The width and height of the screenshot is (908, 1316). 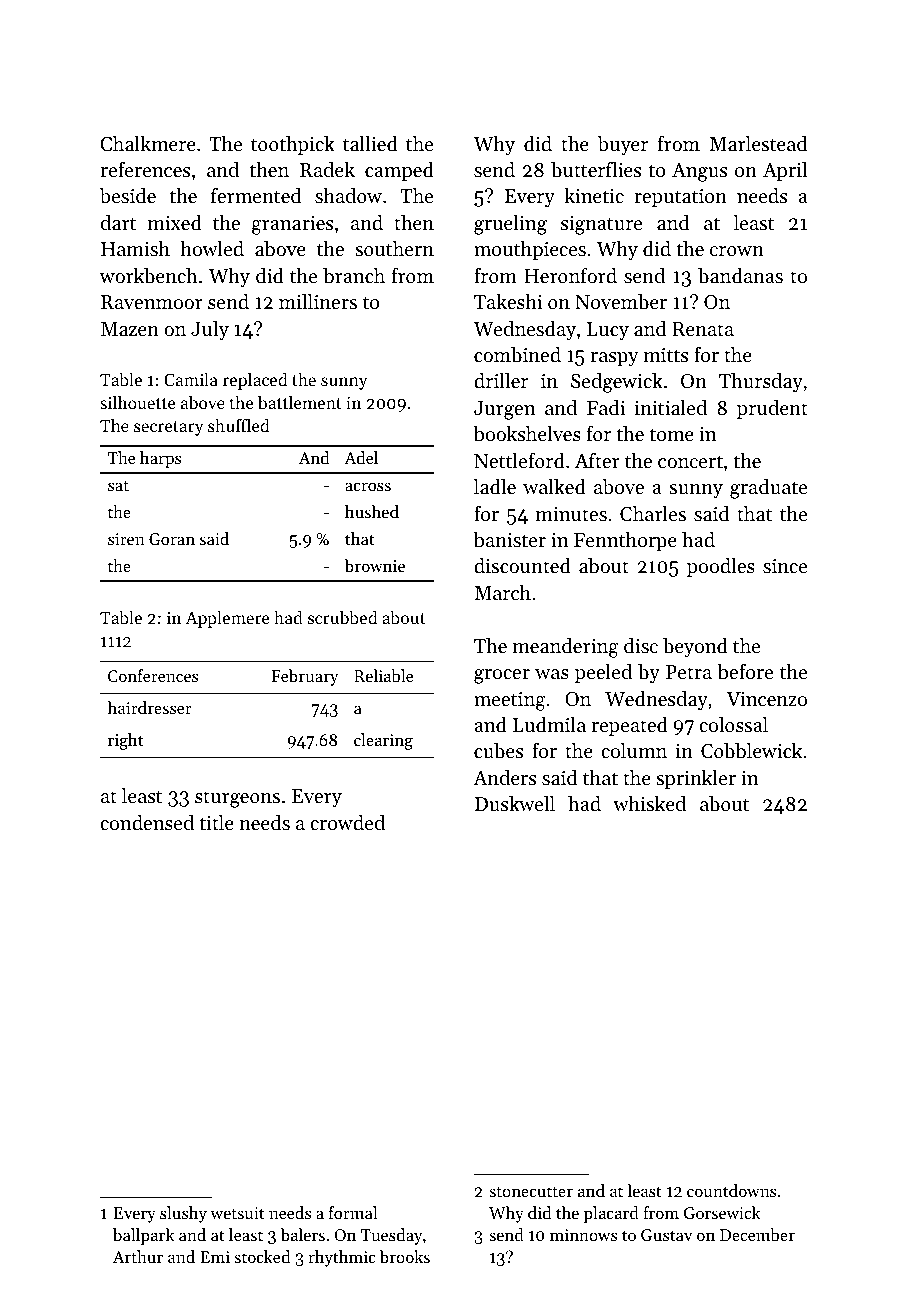 I want to click on prudent, so click(x=772, y=409).
